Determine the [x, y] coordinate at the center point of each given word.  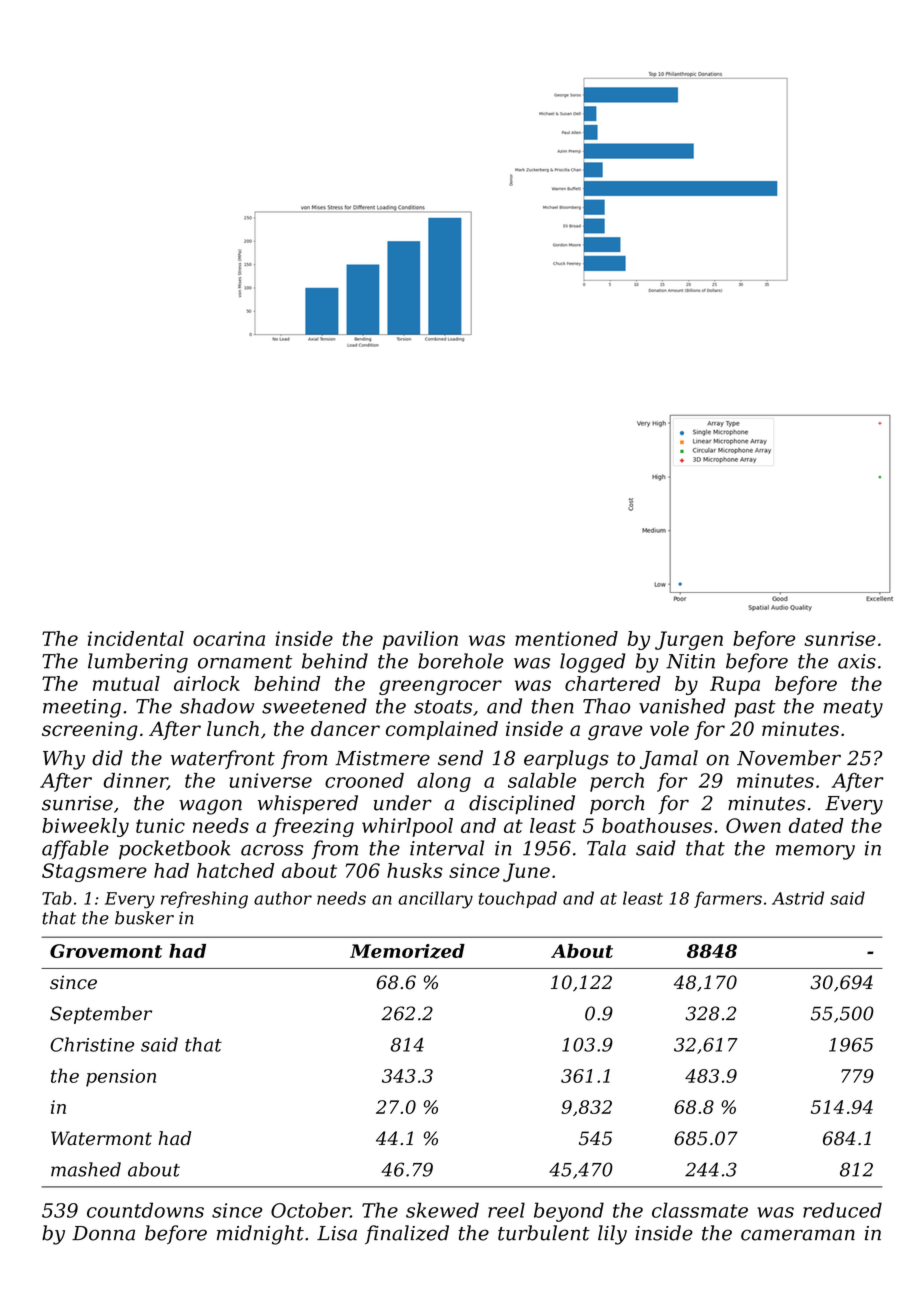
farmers [728, 899]
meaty [853, 709]
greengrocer [440, 687]
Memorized [407, 951]
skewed [442, 1210]
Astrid [798, 898]
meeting [82, 708]
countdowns [145, 1210]
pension [121, 1078]
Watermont [101, 1138]
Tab [57, 898]
